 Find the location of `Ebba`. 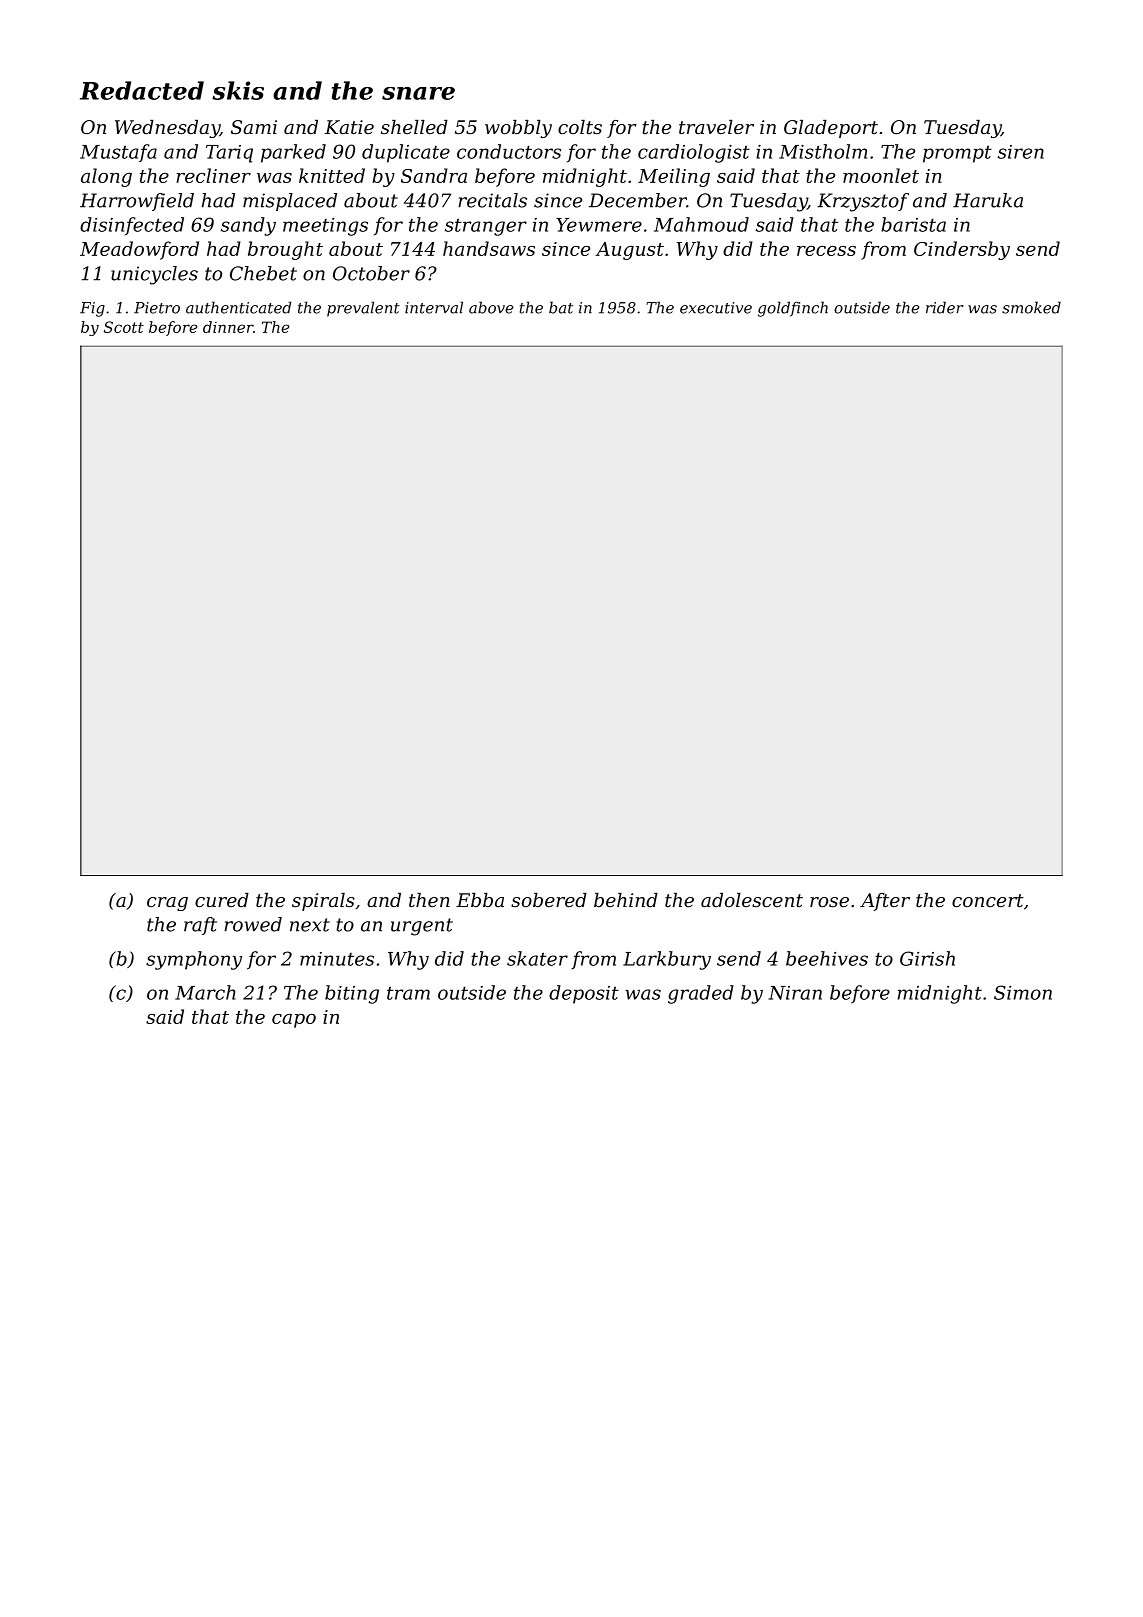

Ebba is located at coordinates (480, 900).
